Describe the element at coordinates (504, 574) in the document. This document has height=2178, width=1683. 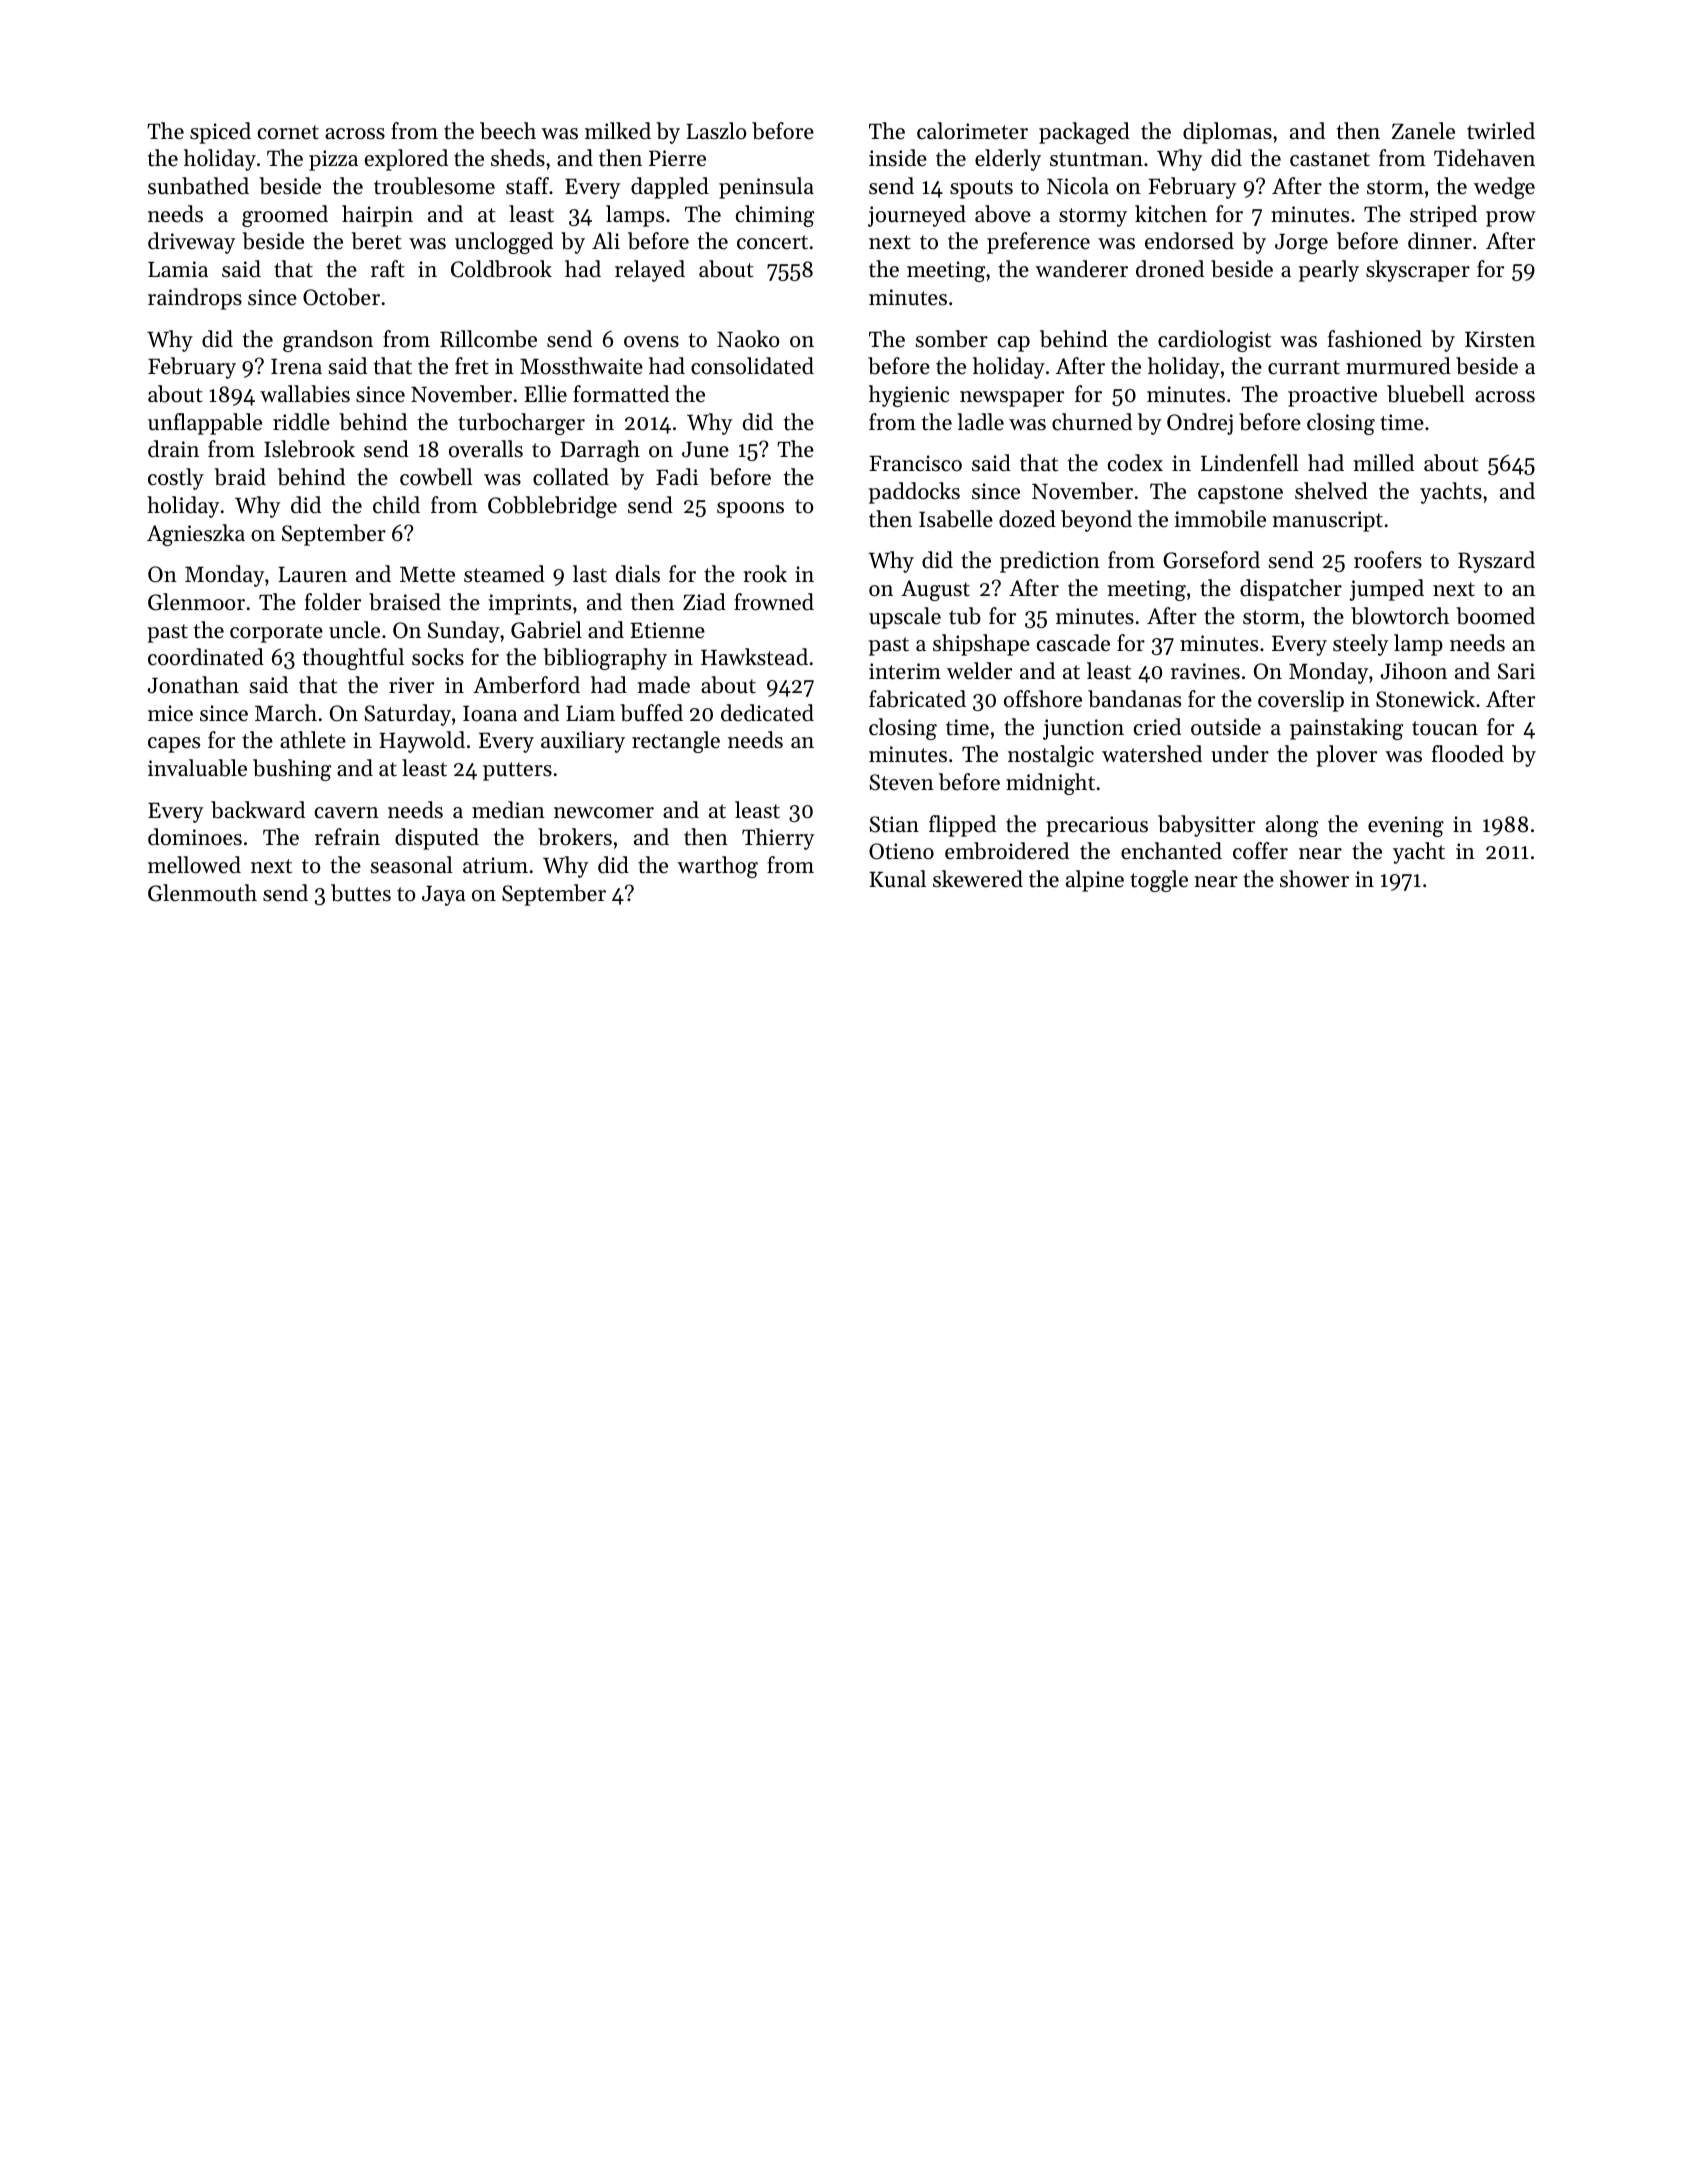
I see `steamed` at that location.
